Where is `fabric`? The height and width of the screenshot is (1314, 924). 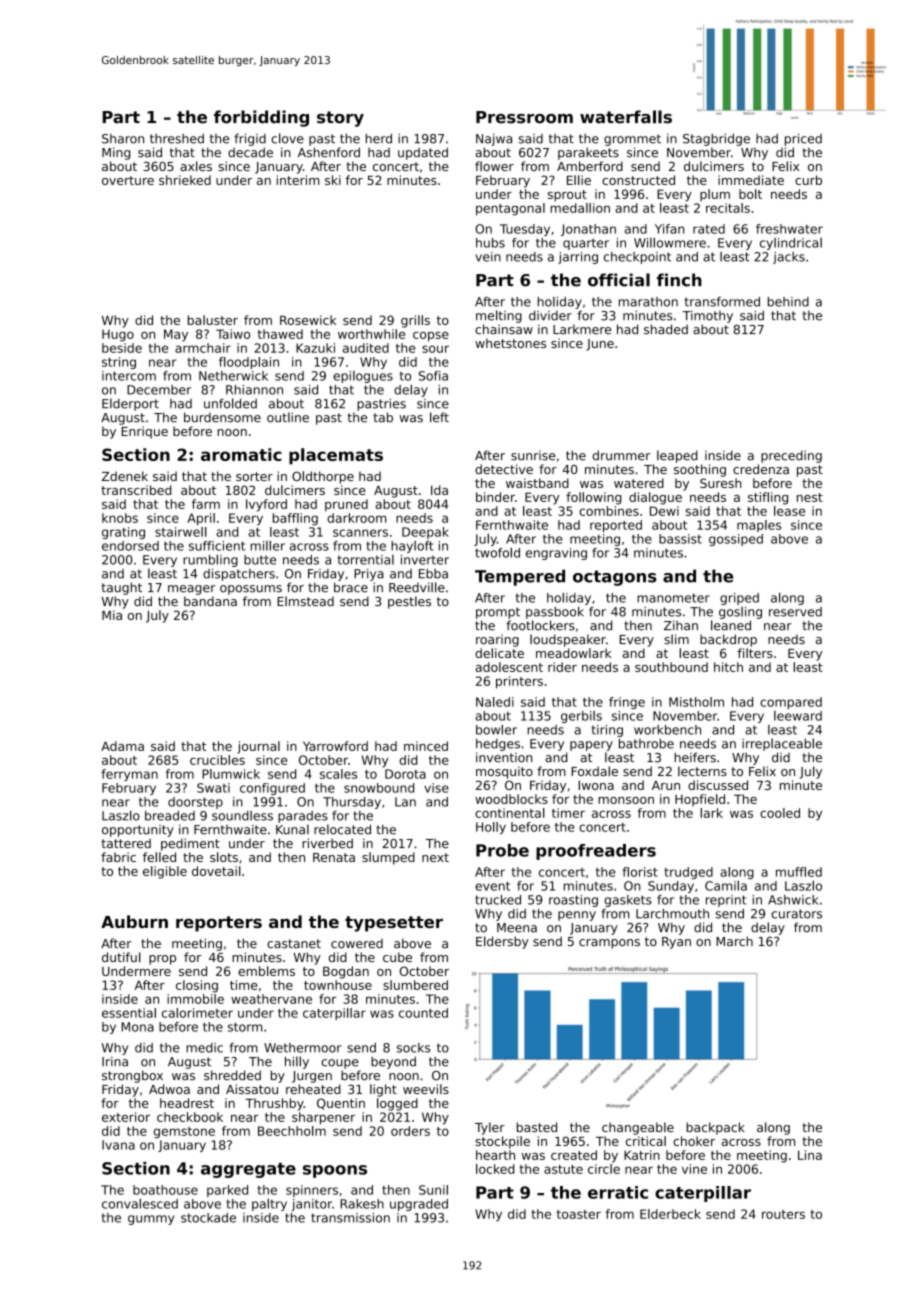 fabric is located at coordinates (118, 857).
